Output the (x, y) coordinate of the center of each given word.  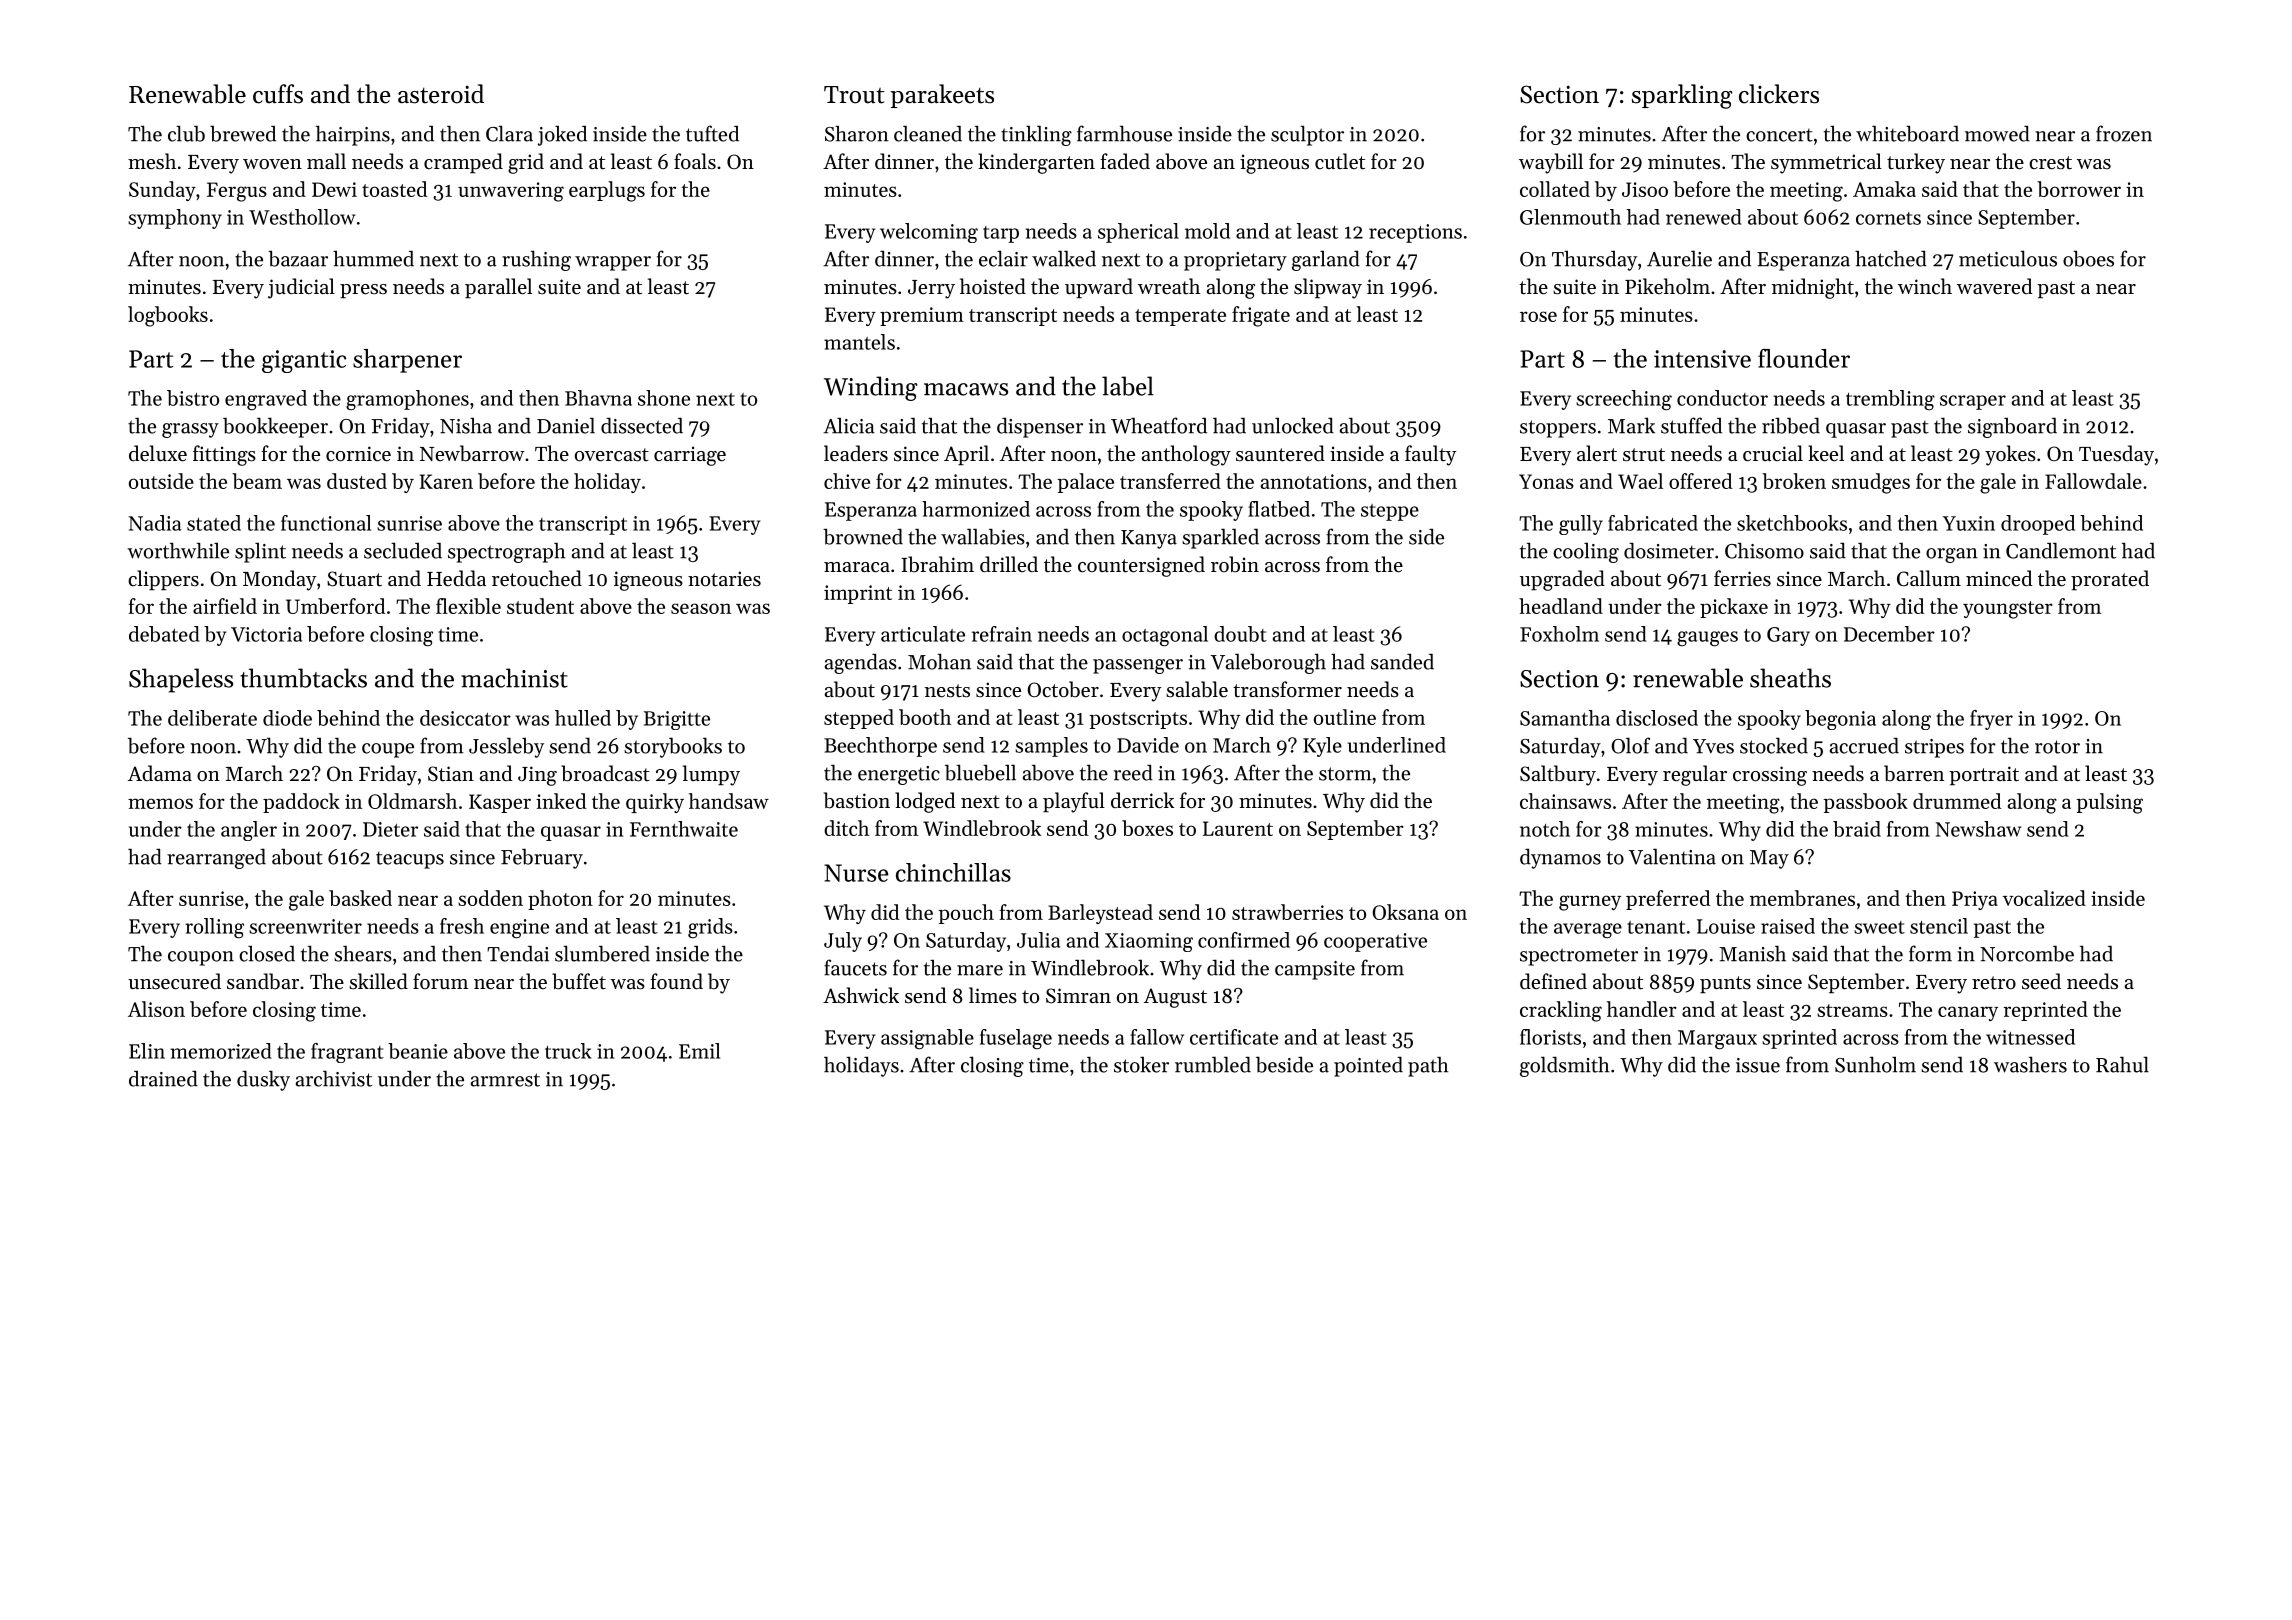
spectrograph (507, 553)
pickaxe (1734, 608)
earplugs (607, 191)
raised (1788, 926)
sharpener (407, 361)
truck (568, 1051)
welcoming (929, 233)
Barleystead (1100, 914)
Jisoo (1645, 189)
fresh (462, 926)
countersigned (1141, 566)
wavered (1994, 286)
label (1128, 386)
